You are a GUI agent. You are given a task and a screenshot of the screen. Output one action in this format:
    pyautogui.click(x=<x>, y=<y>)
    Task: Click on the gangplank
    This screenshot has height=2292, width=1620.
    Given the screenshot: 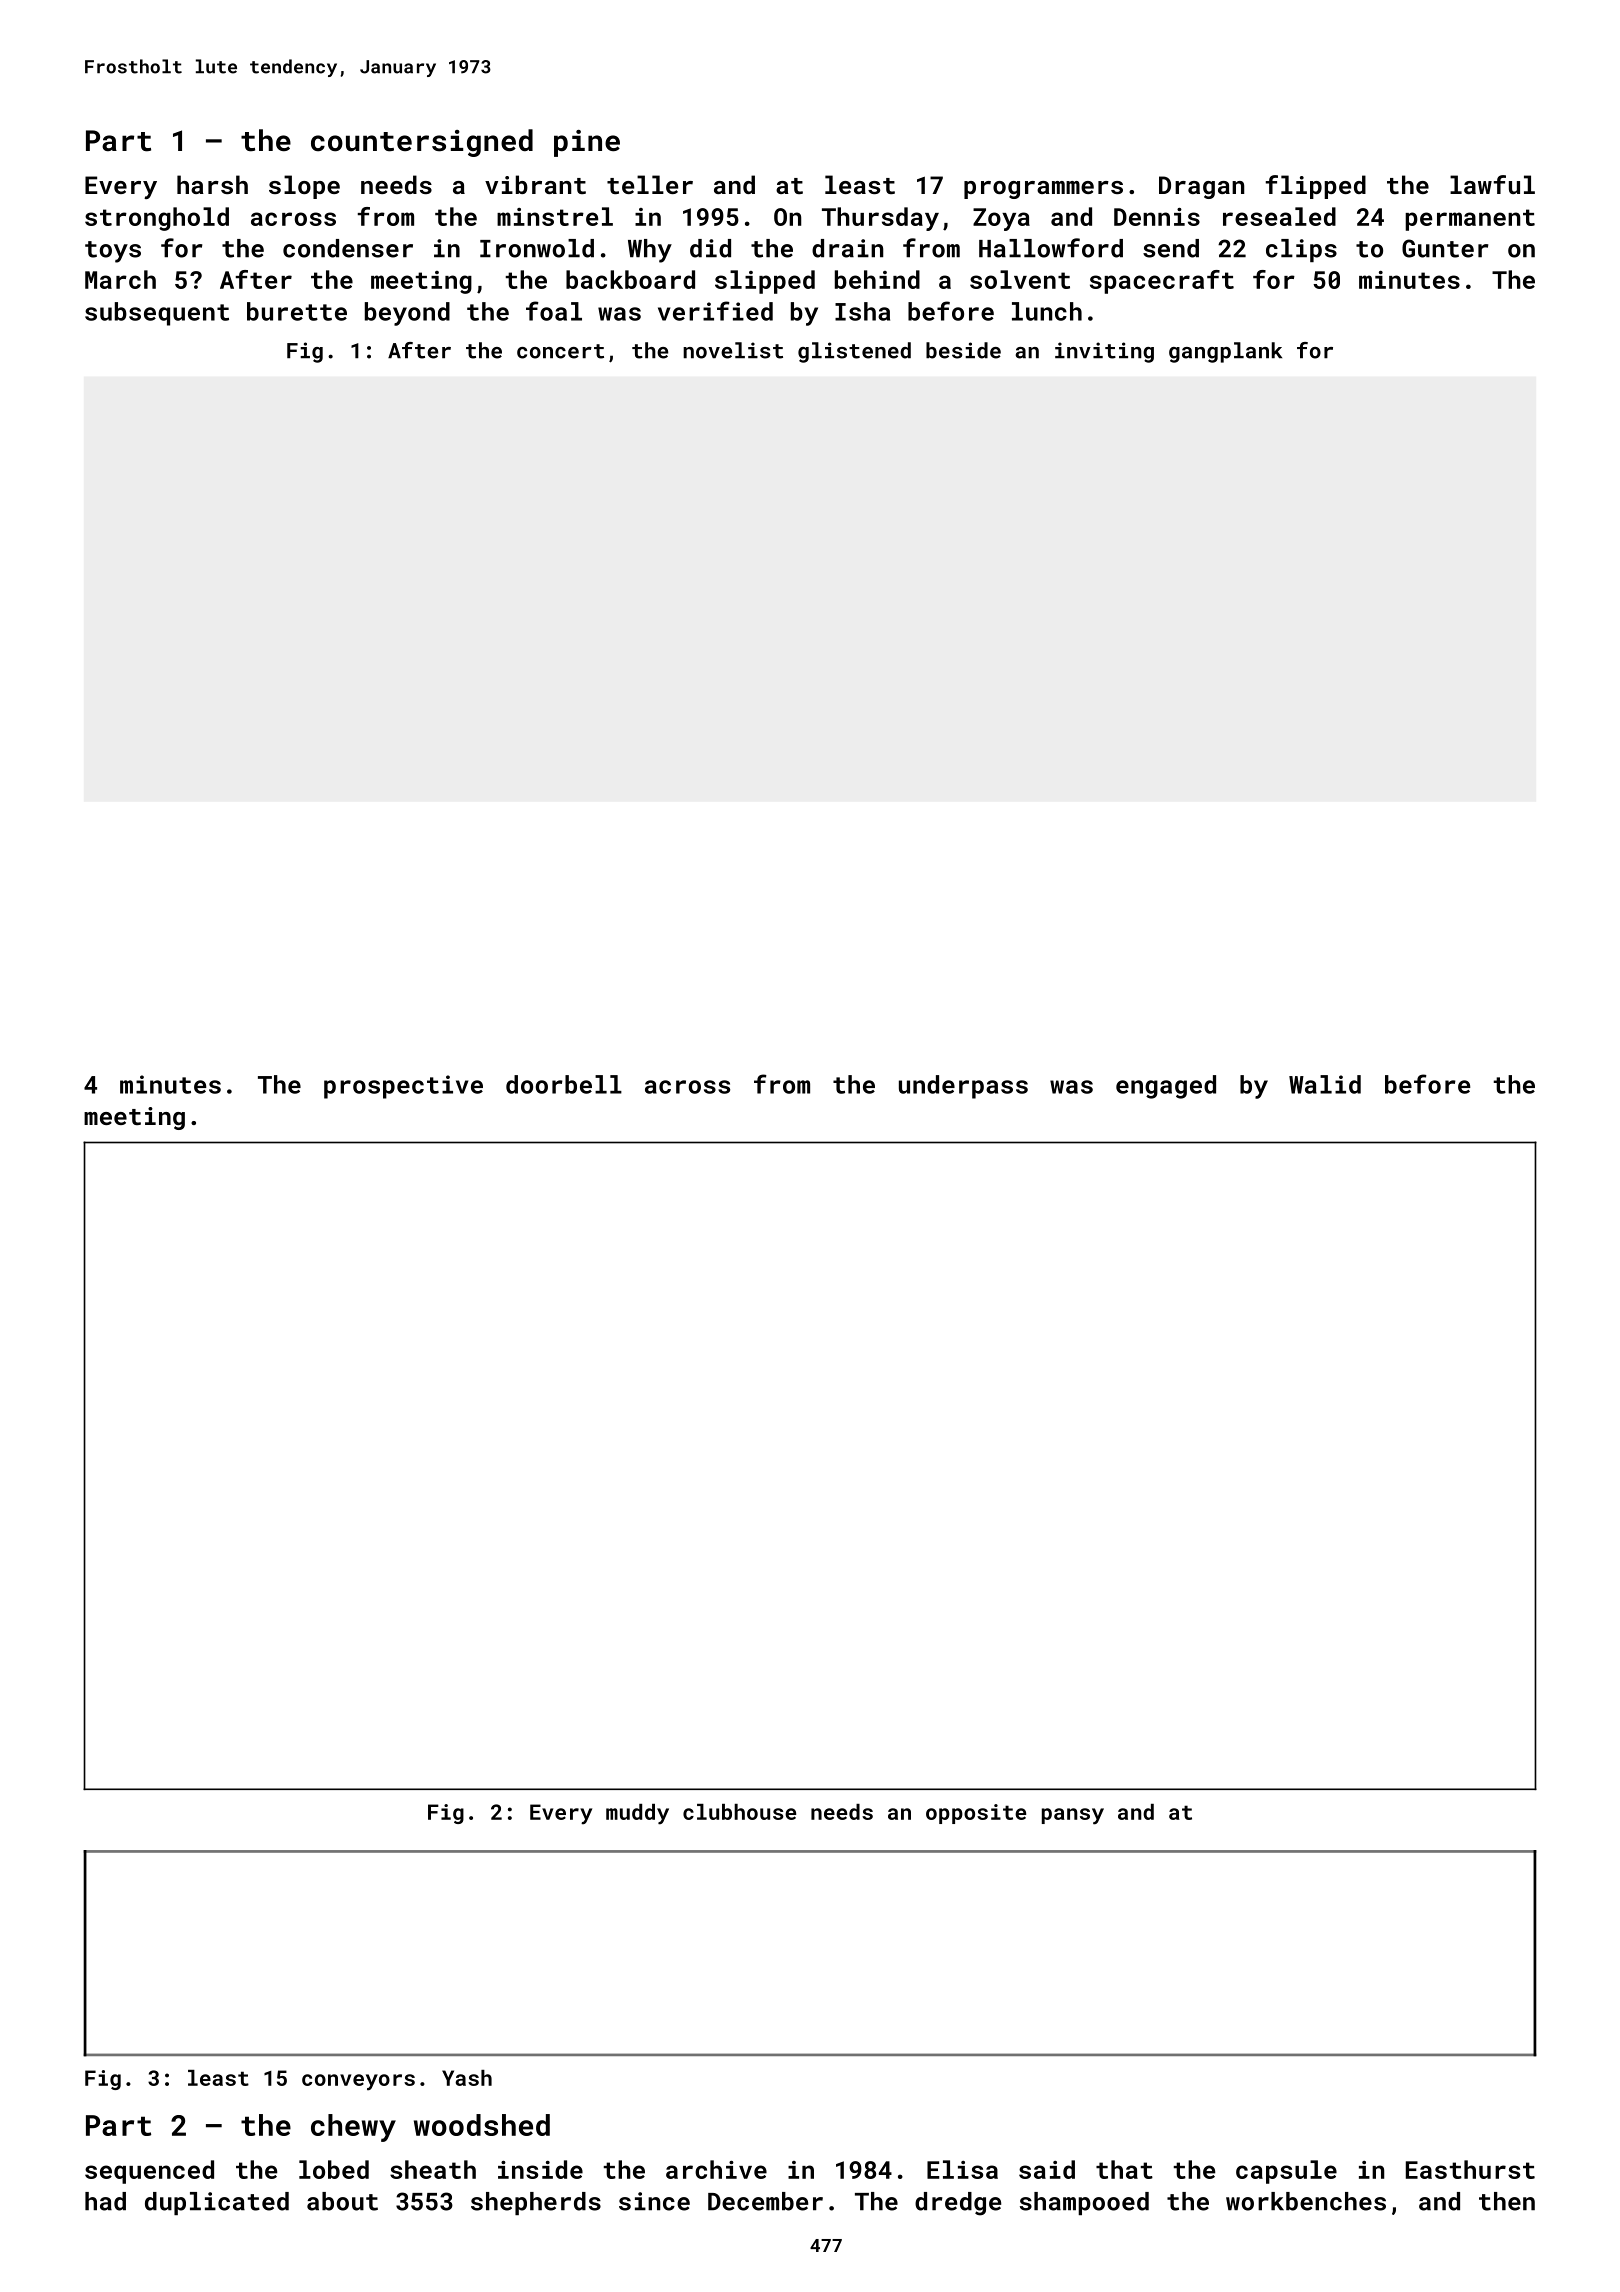 What is the action you would take?
    pyautogui.click(x=1225, y=352)
